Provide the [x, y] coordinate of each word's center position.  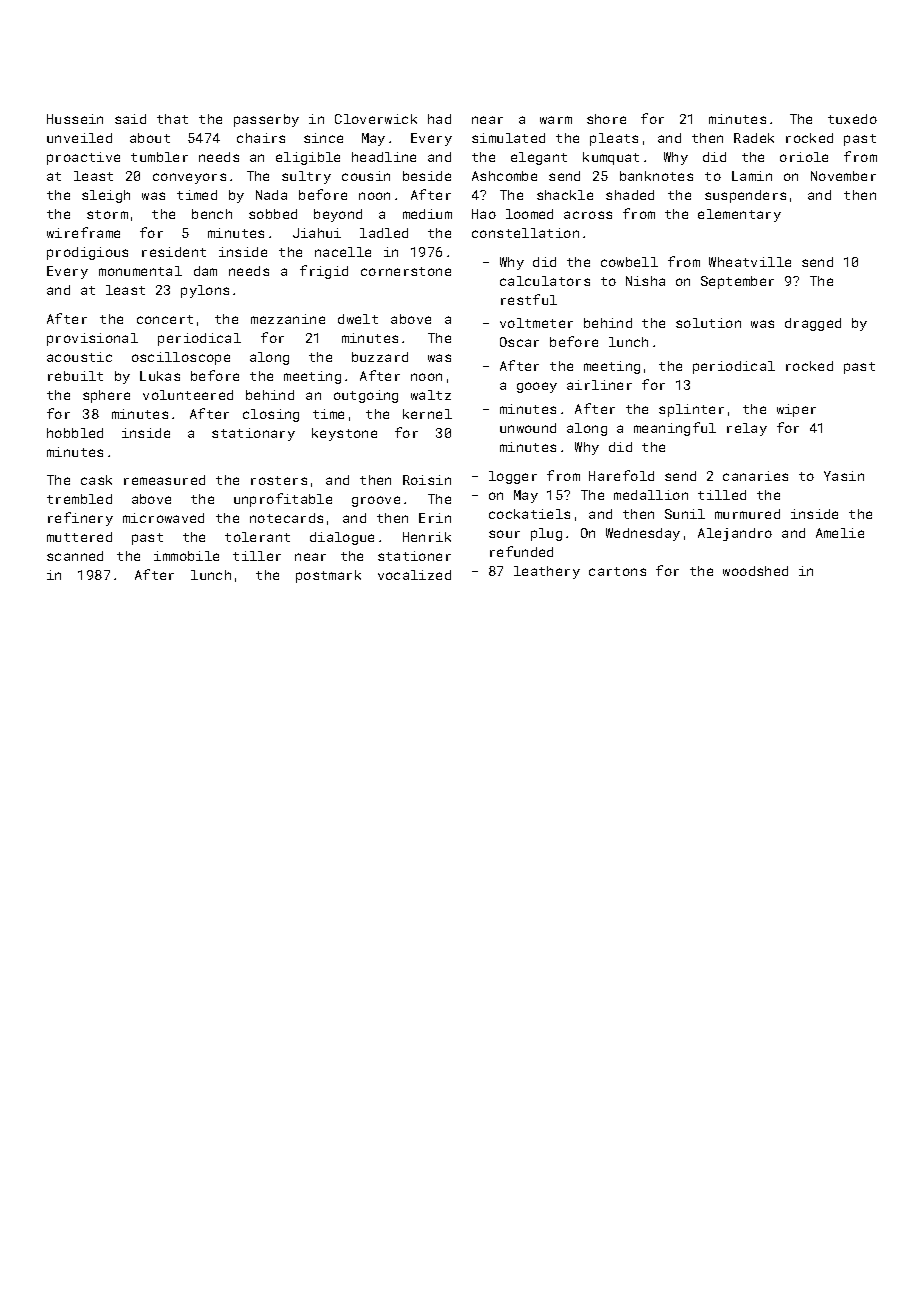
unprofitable [283, 500]
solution [708, 323]
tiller [257, 556]
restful [529, 299]
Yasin [844, 476]
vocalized [414, 575]
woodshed [755, 571]
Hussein [75, 119]
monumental [140, 271]
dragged [813, 324]
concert [165, 319]
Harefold [621, 475]
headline [384, 157]
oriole [804, 157]
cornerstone [406, 271]
